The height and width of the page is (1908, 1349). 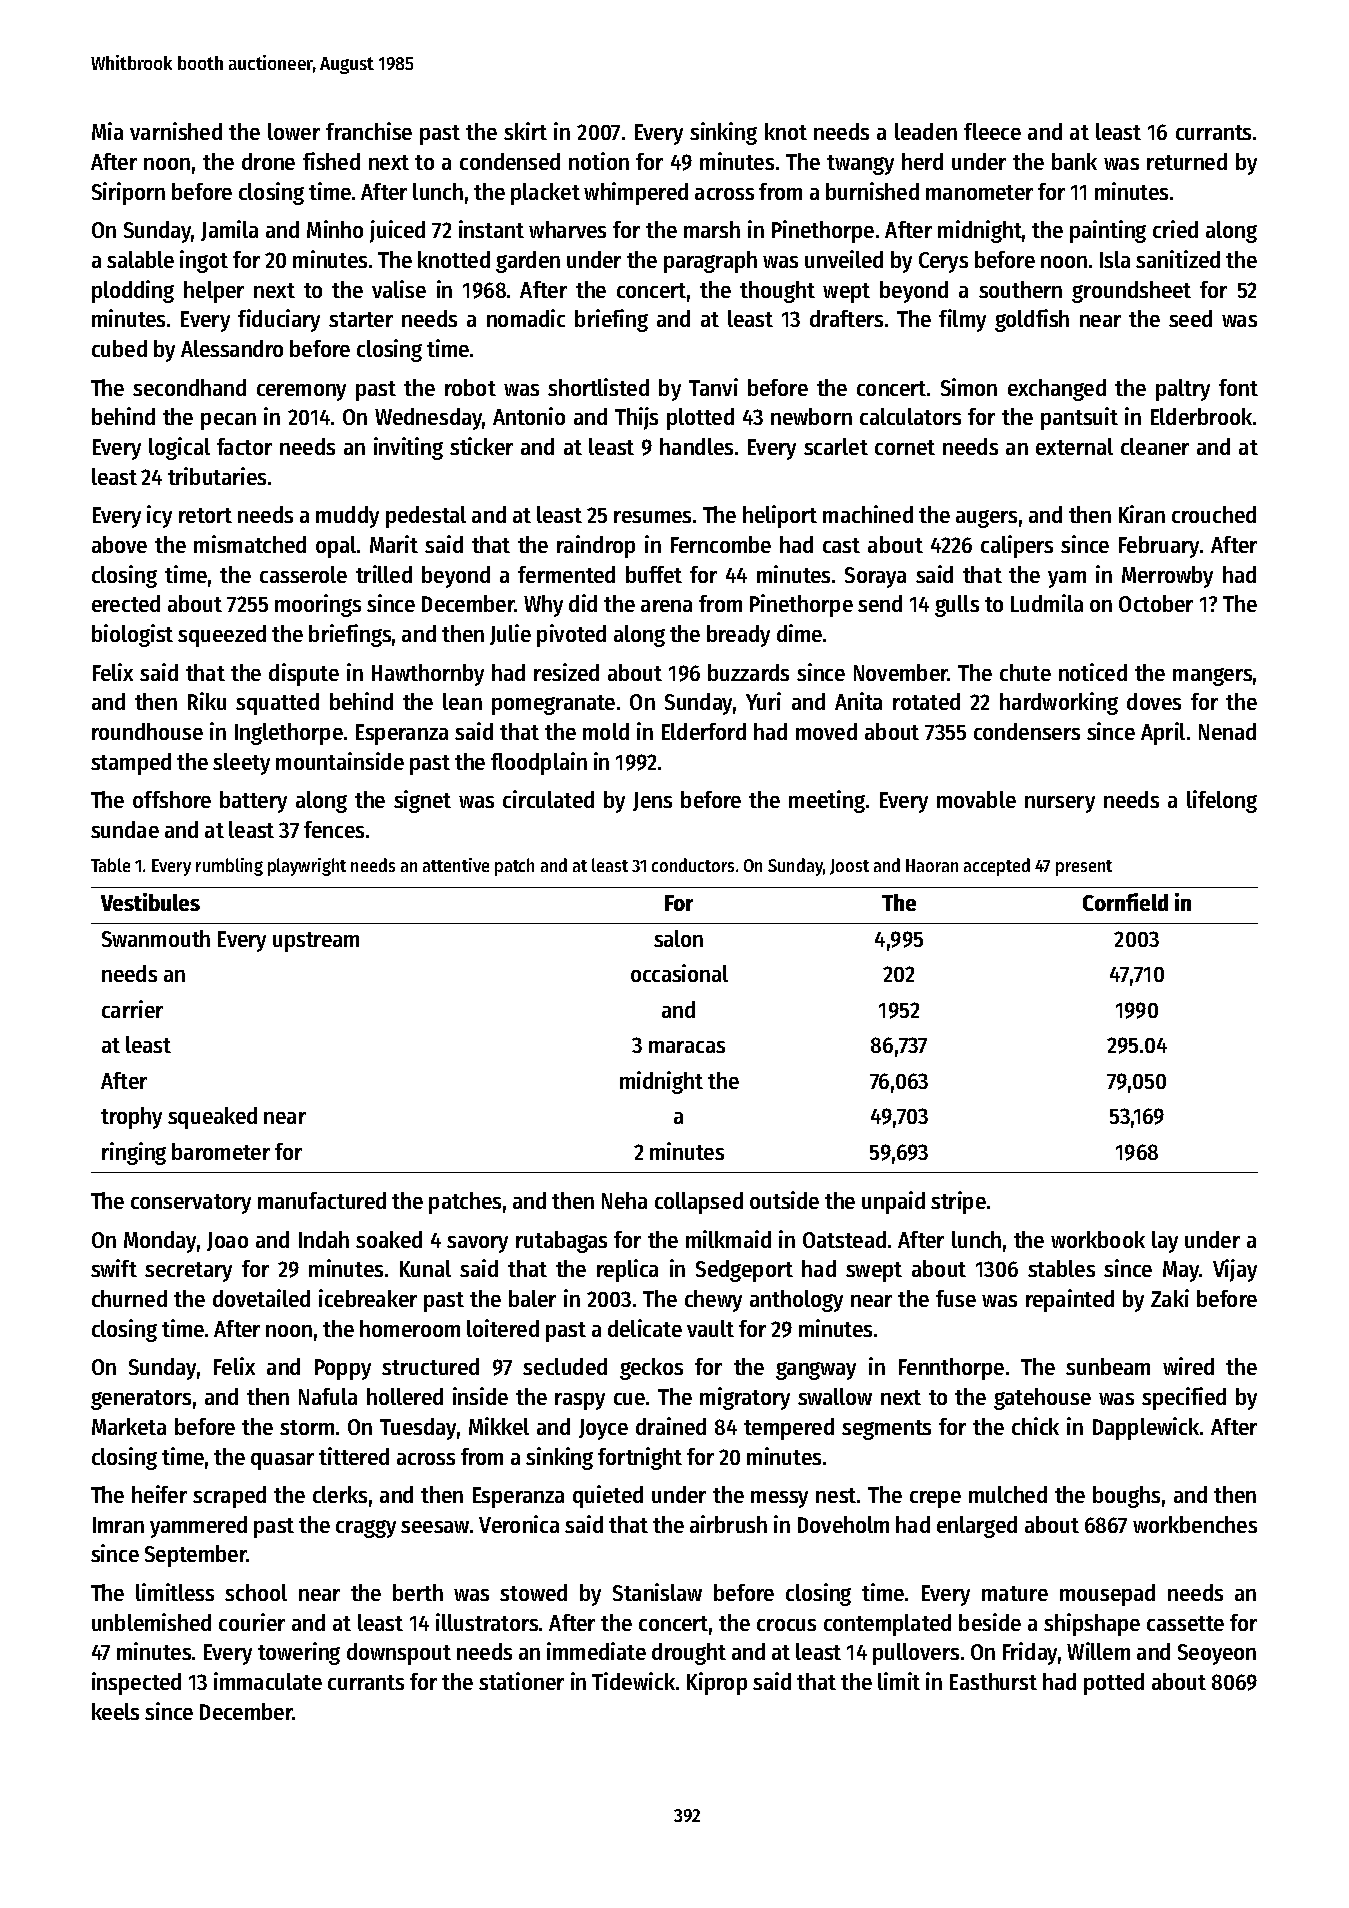 I want to click on inspected, so click(x=136, y=1683).
